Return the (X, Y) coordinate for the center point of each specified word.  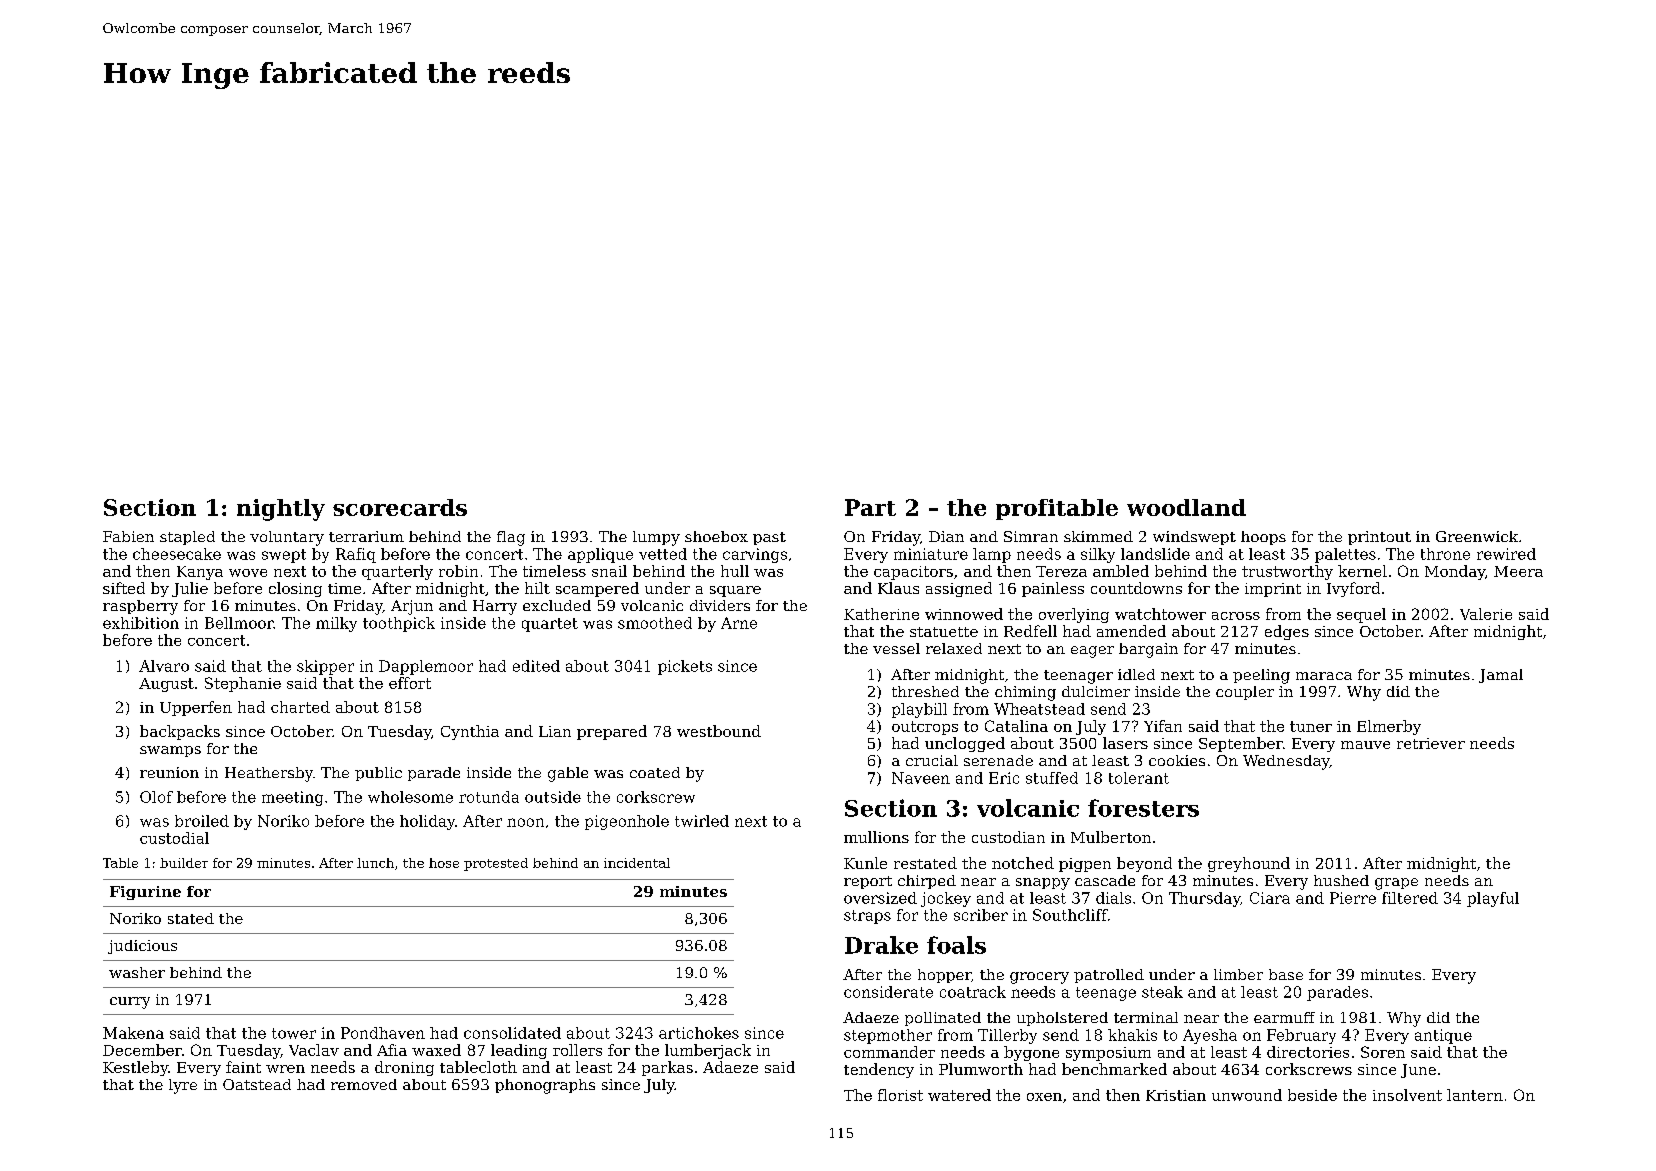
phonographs (545, 1086)
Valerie (1486, 614)
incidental (637, 863)
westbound (719, 731)
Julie (190, 589)
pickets (685, 667)
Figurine (145, 893)
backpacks (180, 732)
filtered (1410, 898)
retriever (1431, 743)
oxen (1044, 1097)
